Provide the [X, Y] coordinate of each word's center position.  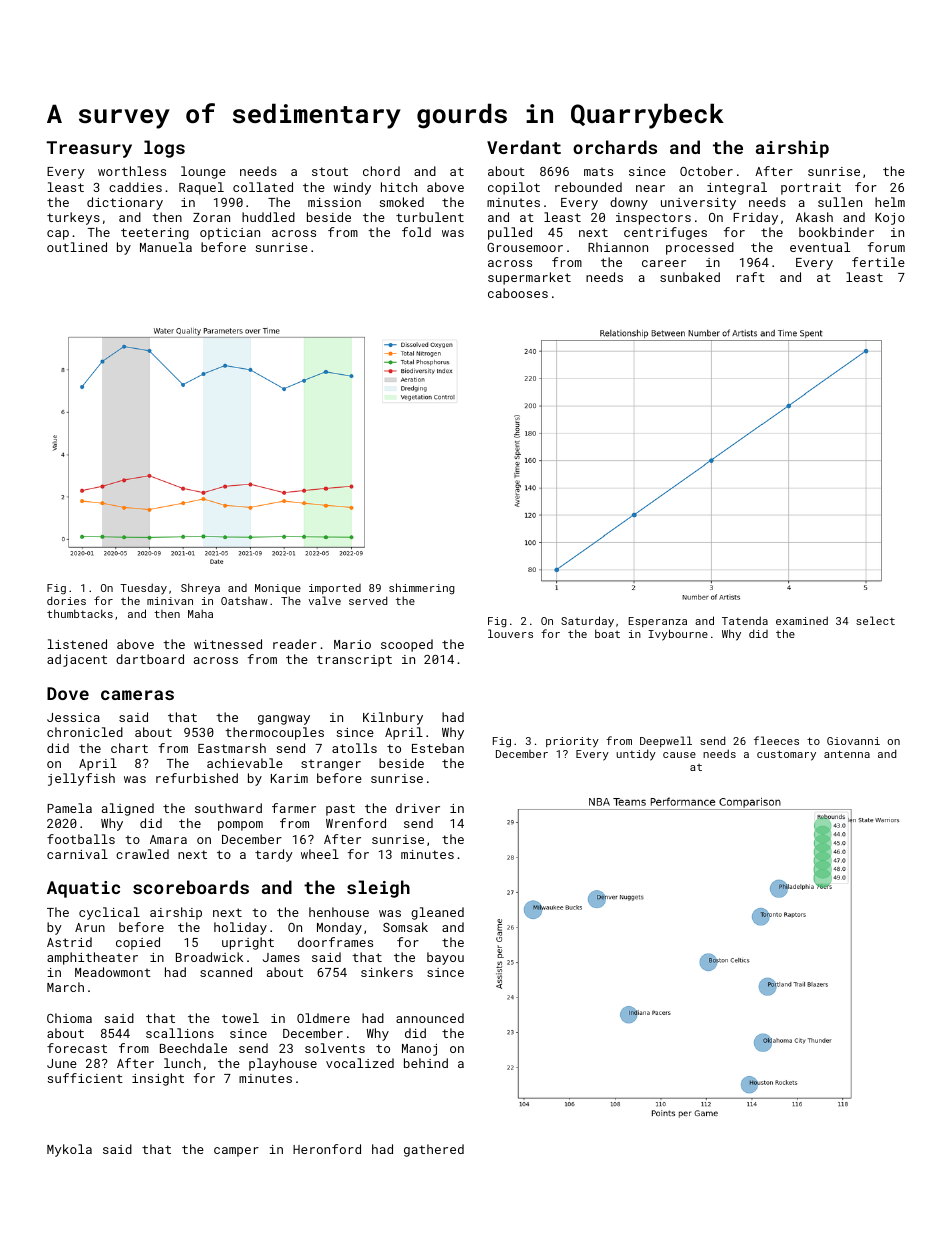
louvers [510, 633]
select [875, 620]
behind [426, 1063]
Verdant [524, 147]
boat [607, 633]
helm [890, 202]
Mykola [69, 1150]
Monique [278, 589]
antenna [847, 754]
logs [164, 149]
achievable [245, 763]
